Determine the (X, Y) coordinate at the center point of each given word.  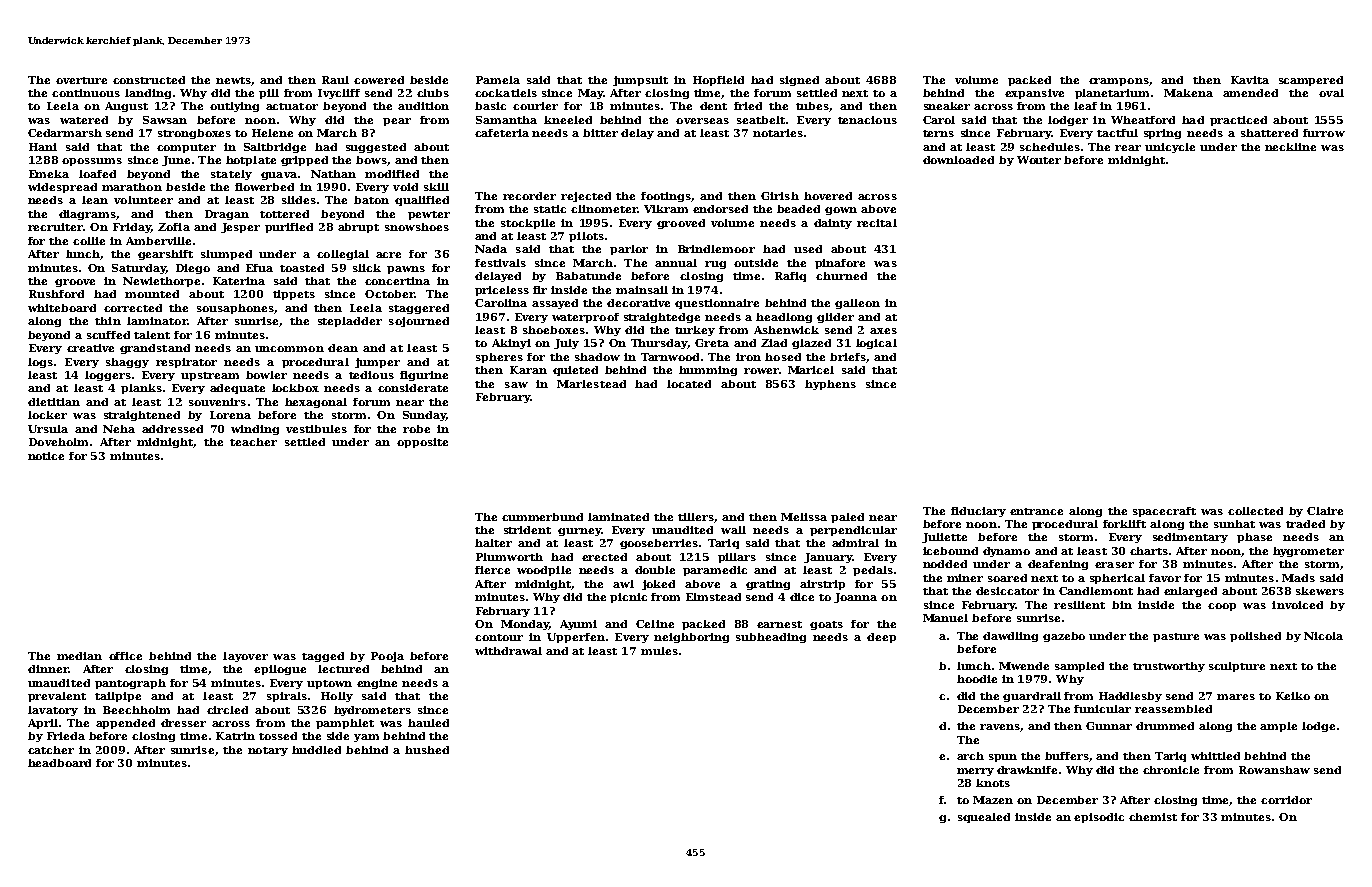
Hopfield (718, 81)
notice (46, 456)
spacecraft (1164, 512)
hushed (427, 750)
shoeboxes (554, 330)
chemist (1153, 817)
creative (90, 348)
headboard (59, 763)
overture (81, 80)
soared (1007, 578)
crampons (1119, 82)
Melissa (804, 517)
